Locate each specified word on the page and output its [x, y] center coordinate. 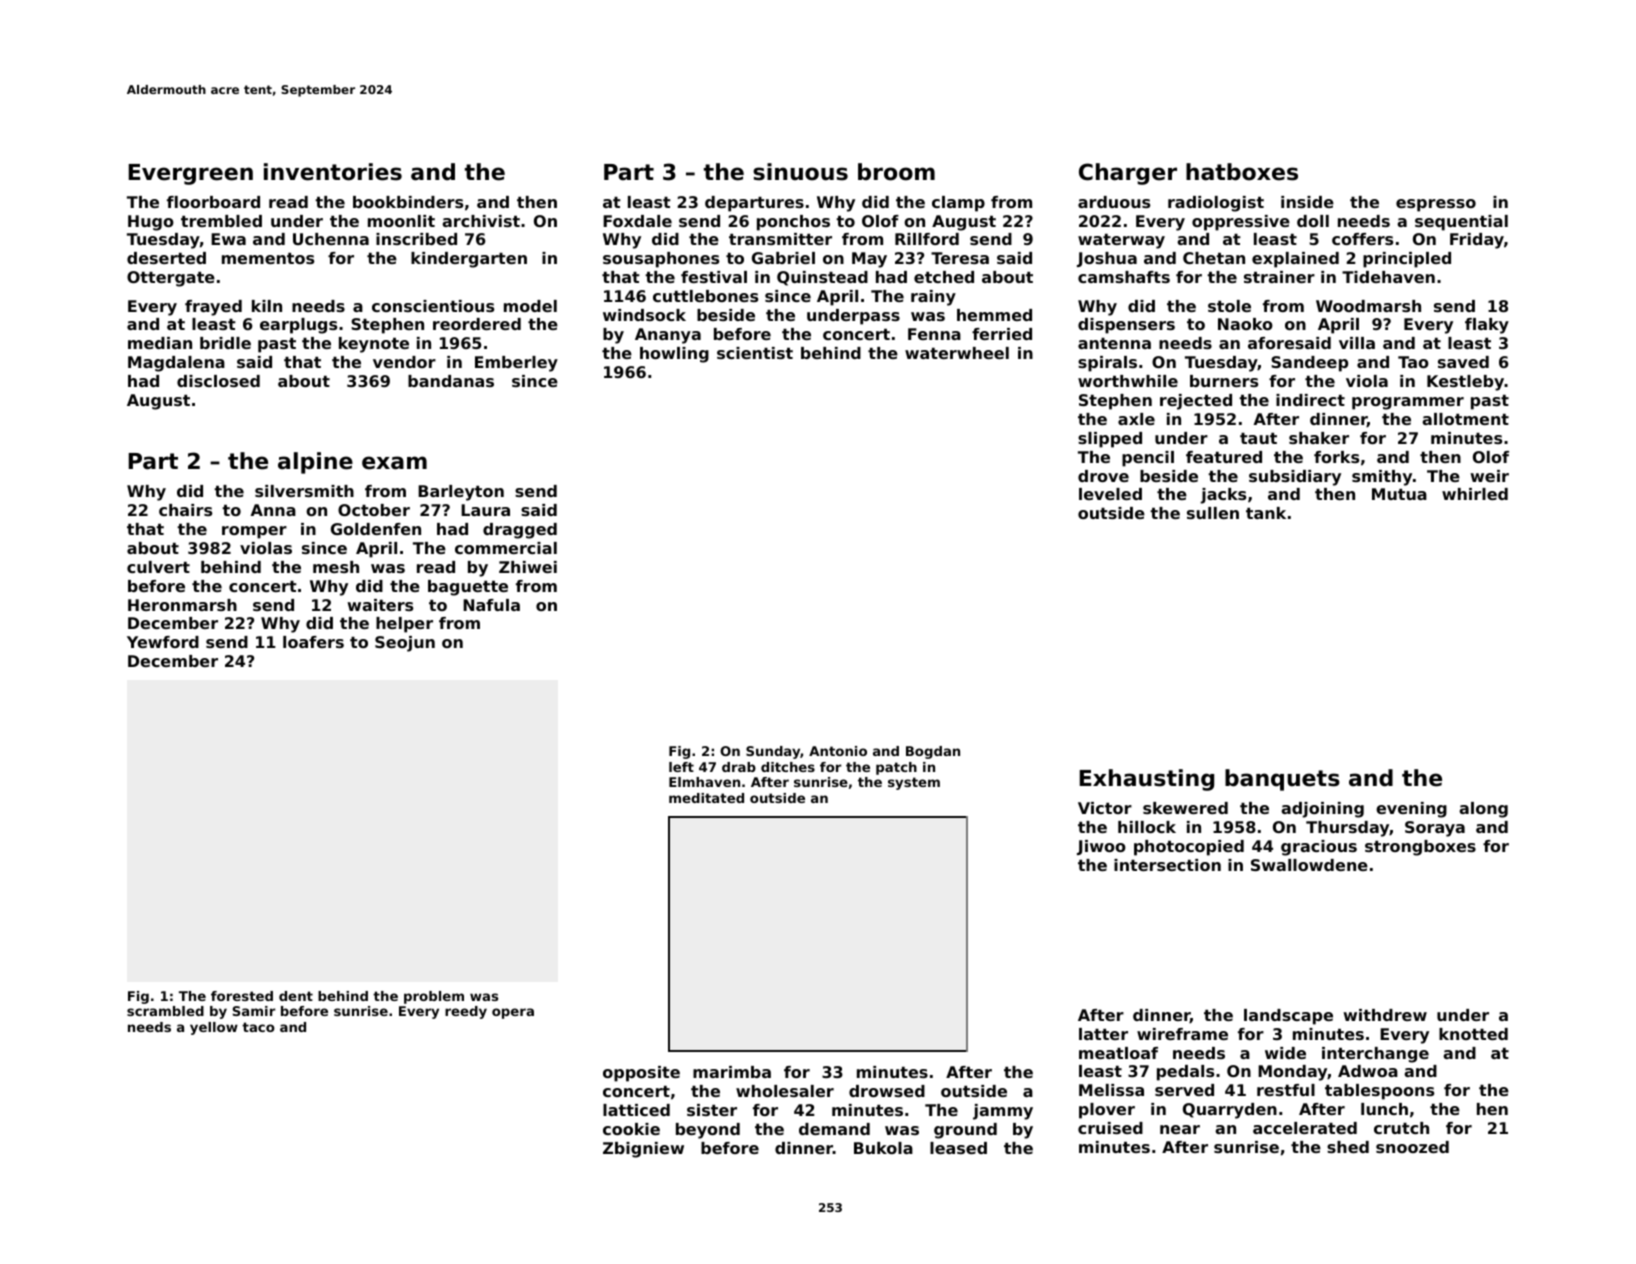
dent [296, 996]
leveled [1110, 494]
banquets [1282, 780]
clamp [958, 204]
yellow [214, 1028]
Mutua [1399, 494]
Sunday [773, 752]
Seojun [405, 644]
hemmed [994, 315]
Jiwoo [1101, 847]
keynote [374, 345]
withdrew [1385, 1015]
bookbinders [408, 202]
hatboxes [1242, 172]
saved [1463, 362]
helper [404, 625]
